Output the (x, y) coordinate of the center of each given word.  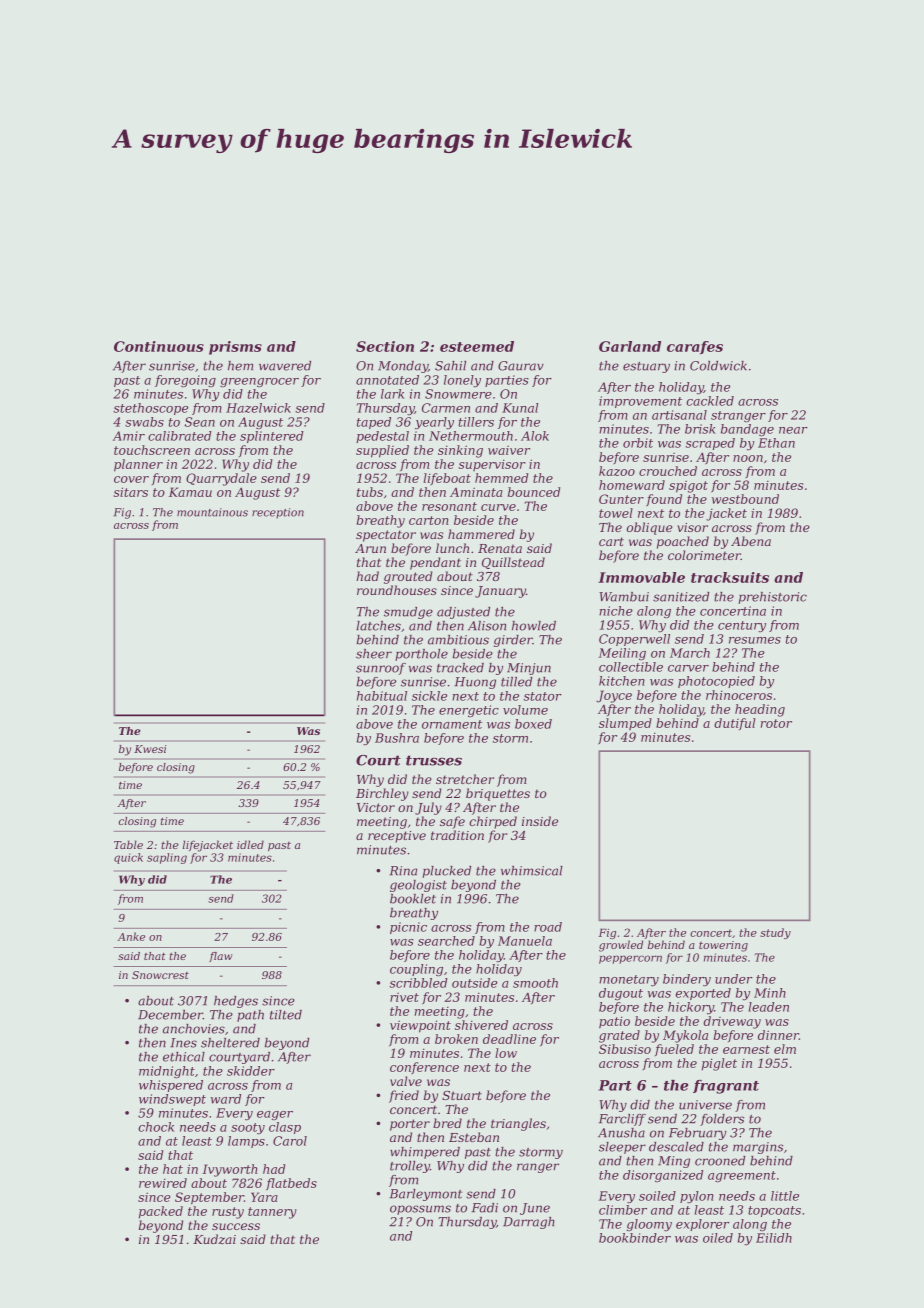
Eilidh (774, 1238)
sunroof (381, 669)
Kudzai (214, 1239)
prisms (235, 348)
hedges (236, 1002)
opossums (420, 1210)
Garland (630, 346)
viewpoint (420, 1026)
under (734, 979)
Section (385, 346)
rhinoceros (739, 695)
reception (278, 513)
